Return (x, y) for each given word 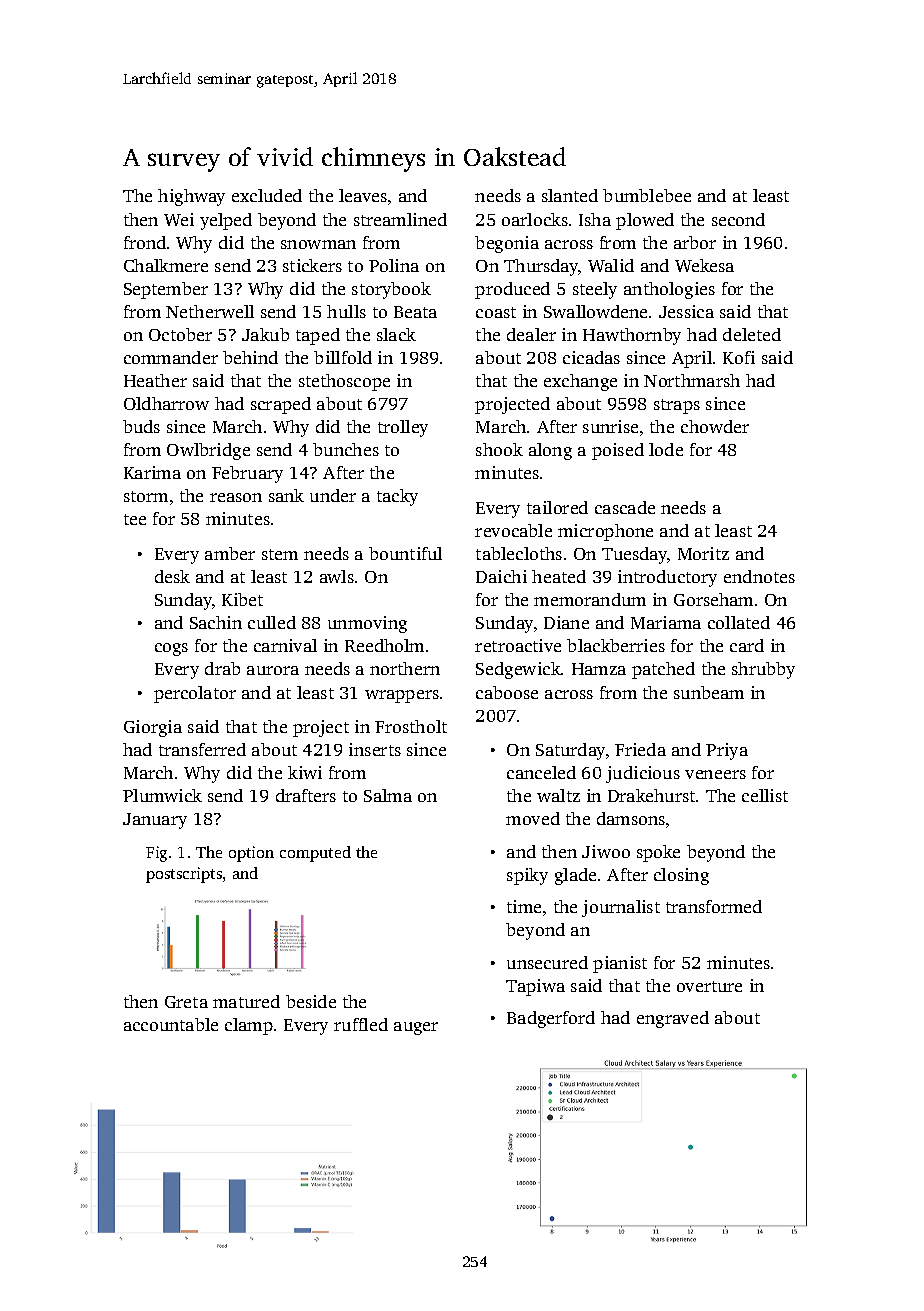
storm (146, 496)
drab (222, 668)
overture (709, 986)
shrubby (763, 670)
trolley (403, 428)
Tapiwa (535, 987)
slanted (570, 195)
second (738, 219)
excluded (267, 195)
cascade (625, 507)
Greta (186, 1002)
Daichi (501, 576)
